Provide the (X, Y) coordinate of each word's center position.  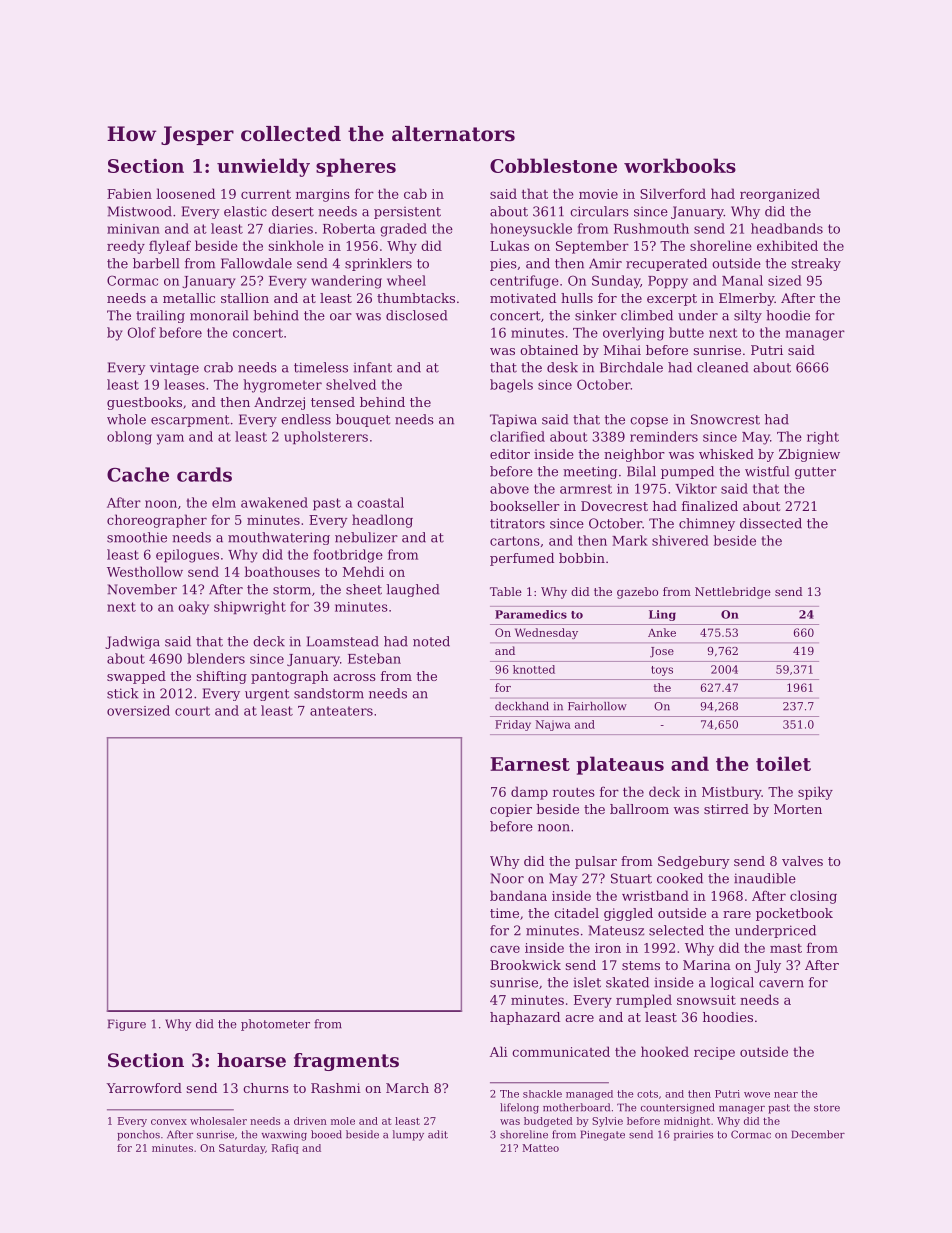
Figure (127, 1025)
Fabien (129, 193)
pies (503, 264)
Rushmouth (651, 228)
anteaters (341, 711)
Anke (662, 632)
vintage (174, 369)
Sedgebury (694, 862)
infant (372, 367)
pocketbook (794, 914)
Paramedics (531, 614)
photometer (275, 1025)
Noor (507, 878)
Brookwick (525, 965)
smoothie (137, 537)
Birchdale (631, 367)
